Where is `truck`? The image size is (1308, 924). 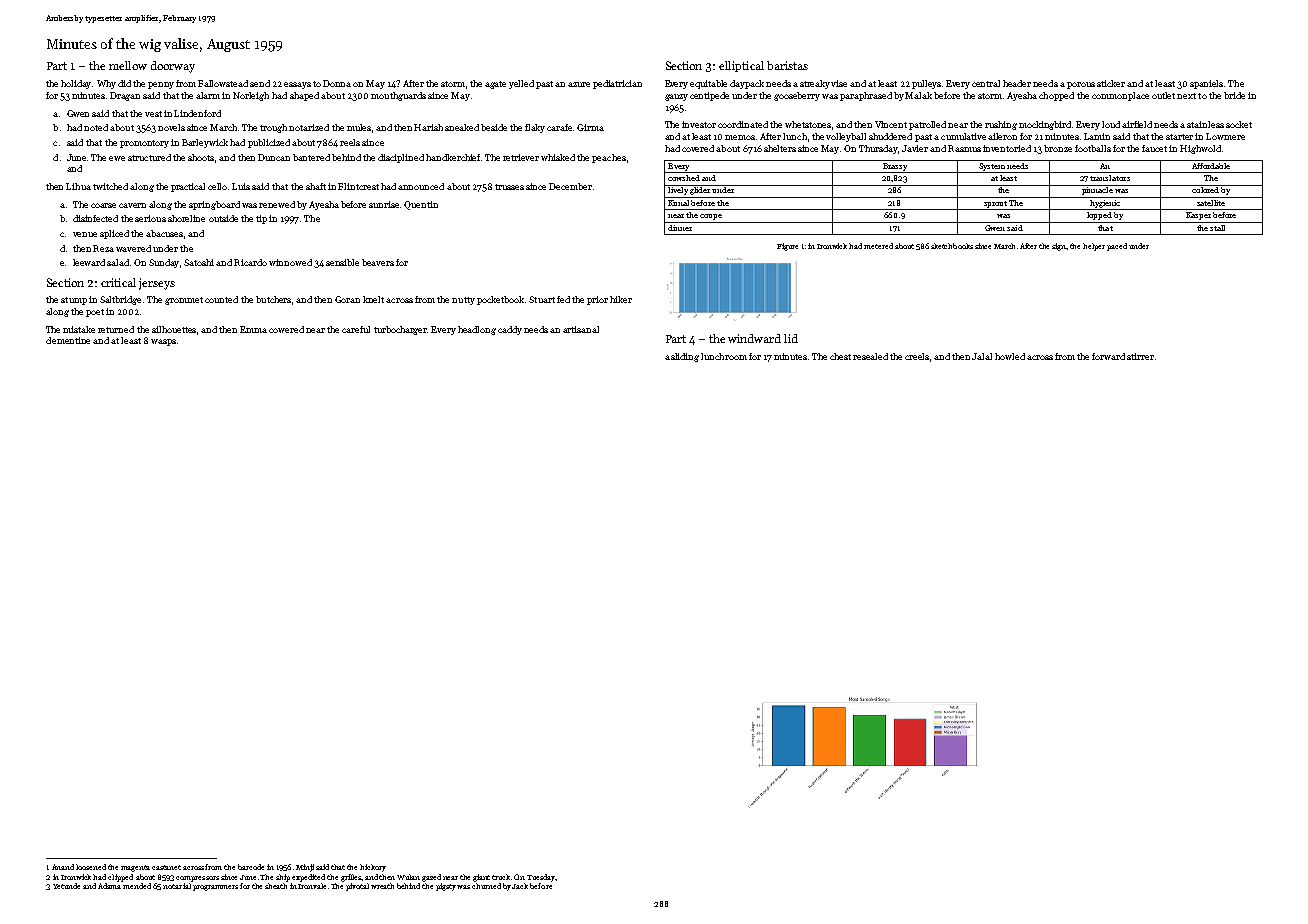 truck is located at coordinates (501, 877).
